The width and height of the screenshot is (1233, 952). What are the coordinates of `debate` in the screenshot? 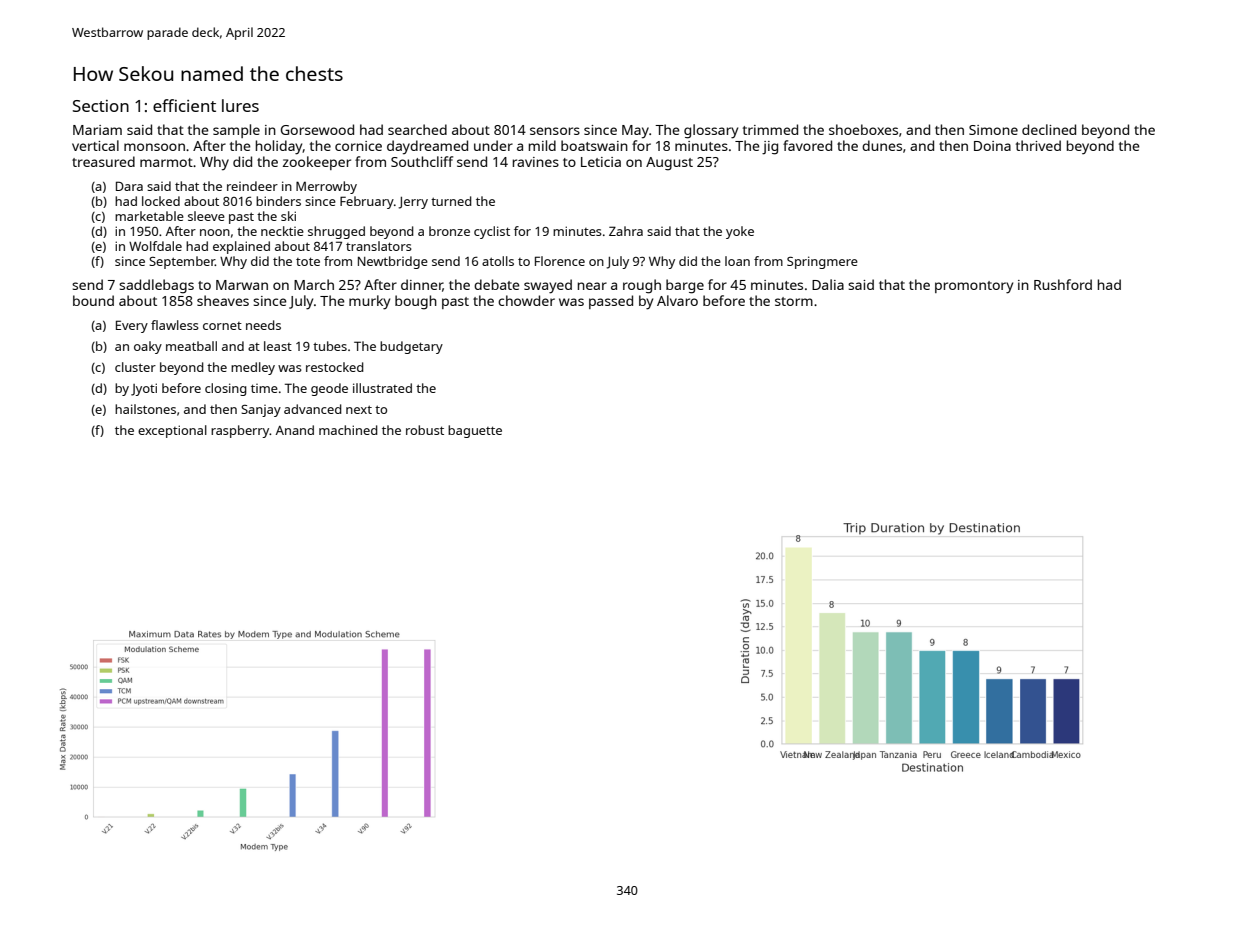 It's located at (497, 284).
